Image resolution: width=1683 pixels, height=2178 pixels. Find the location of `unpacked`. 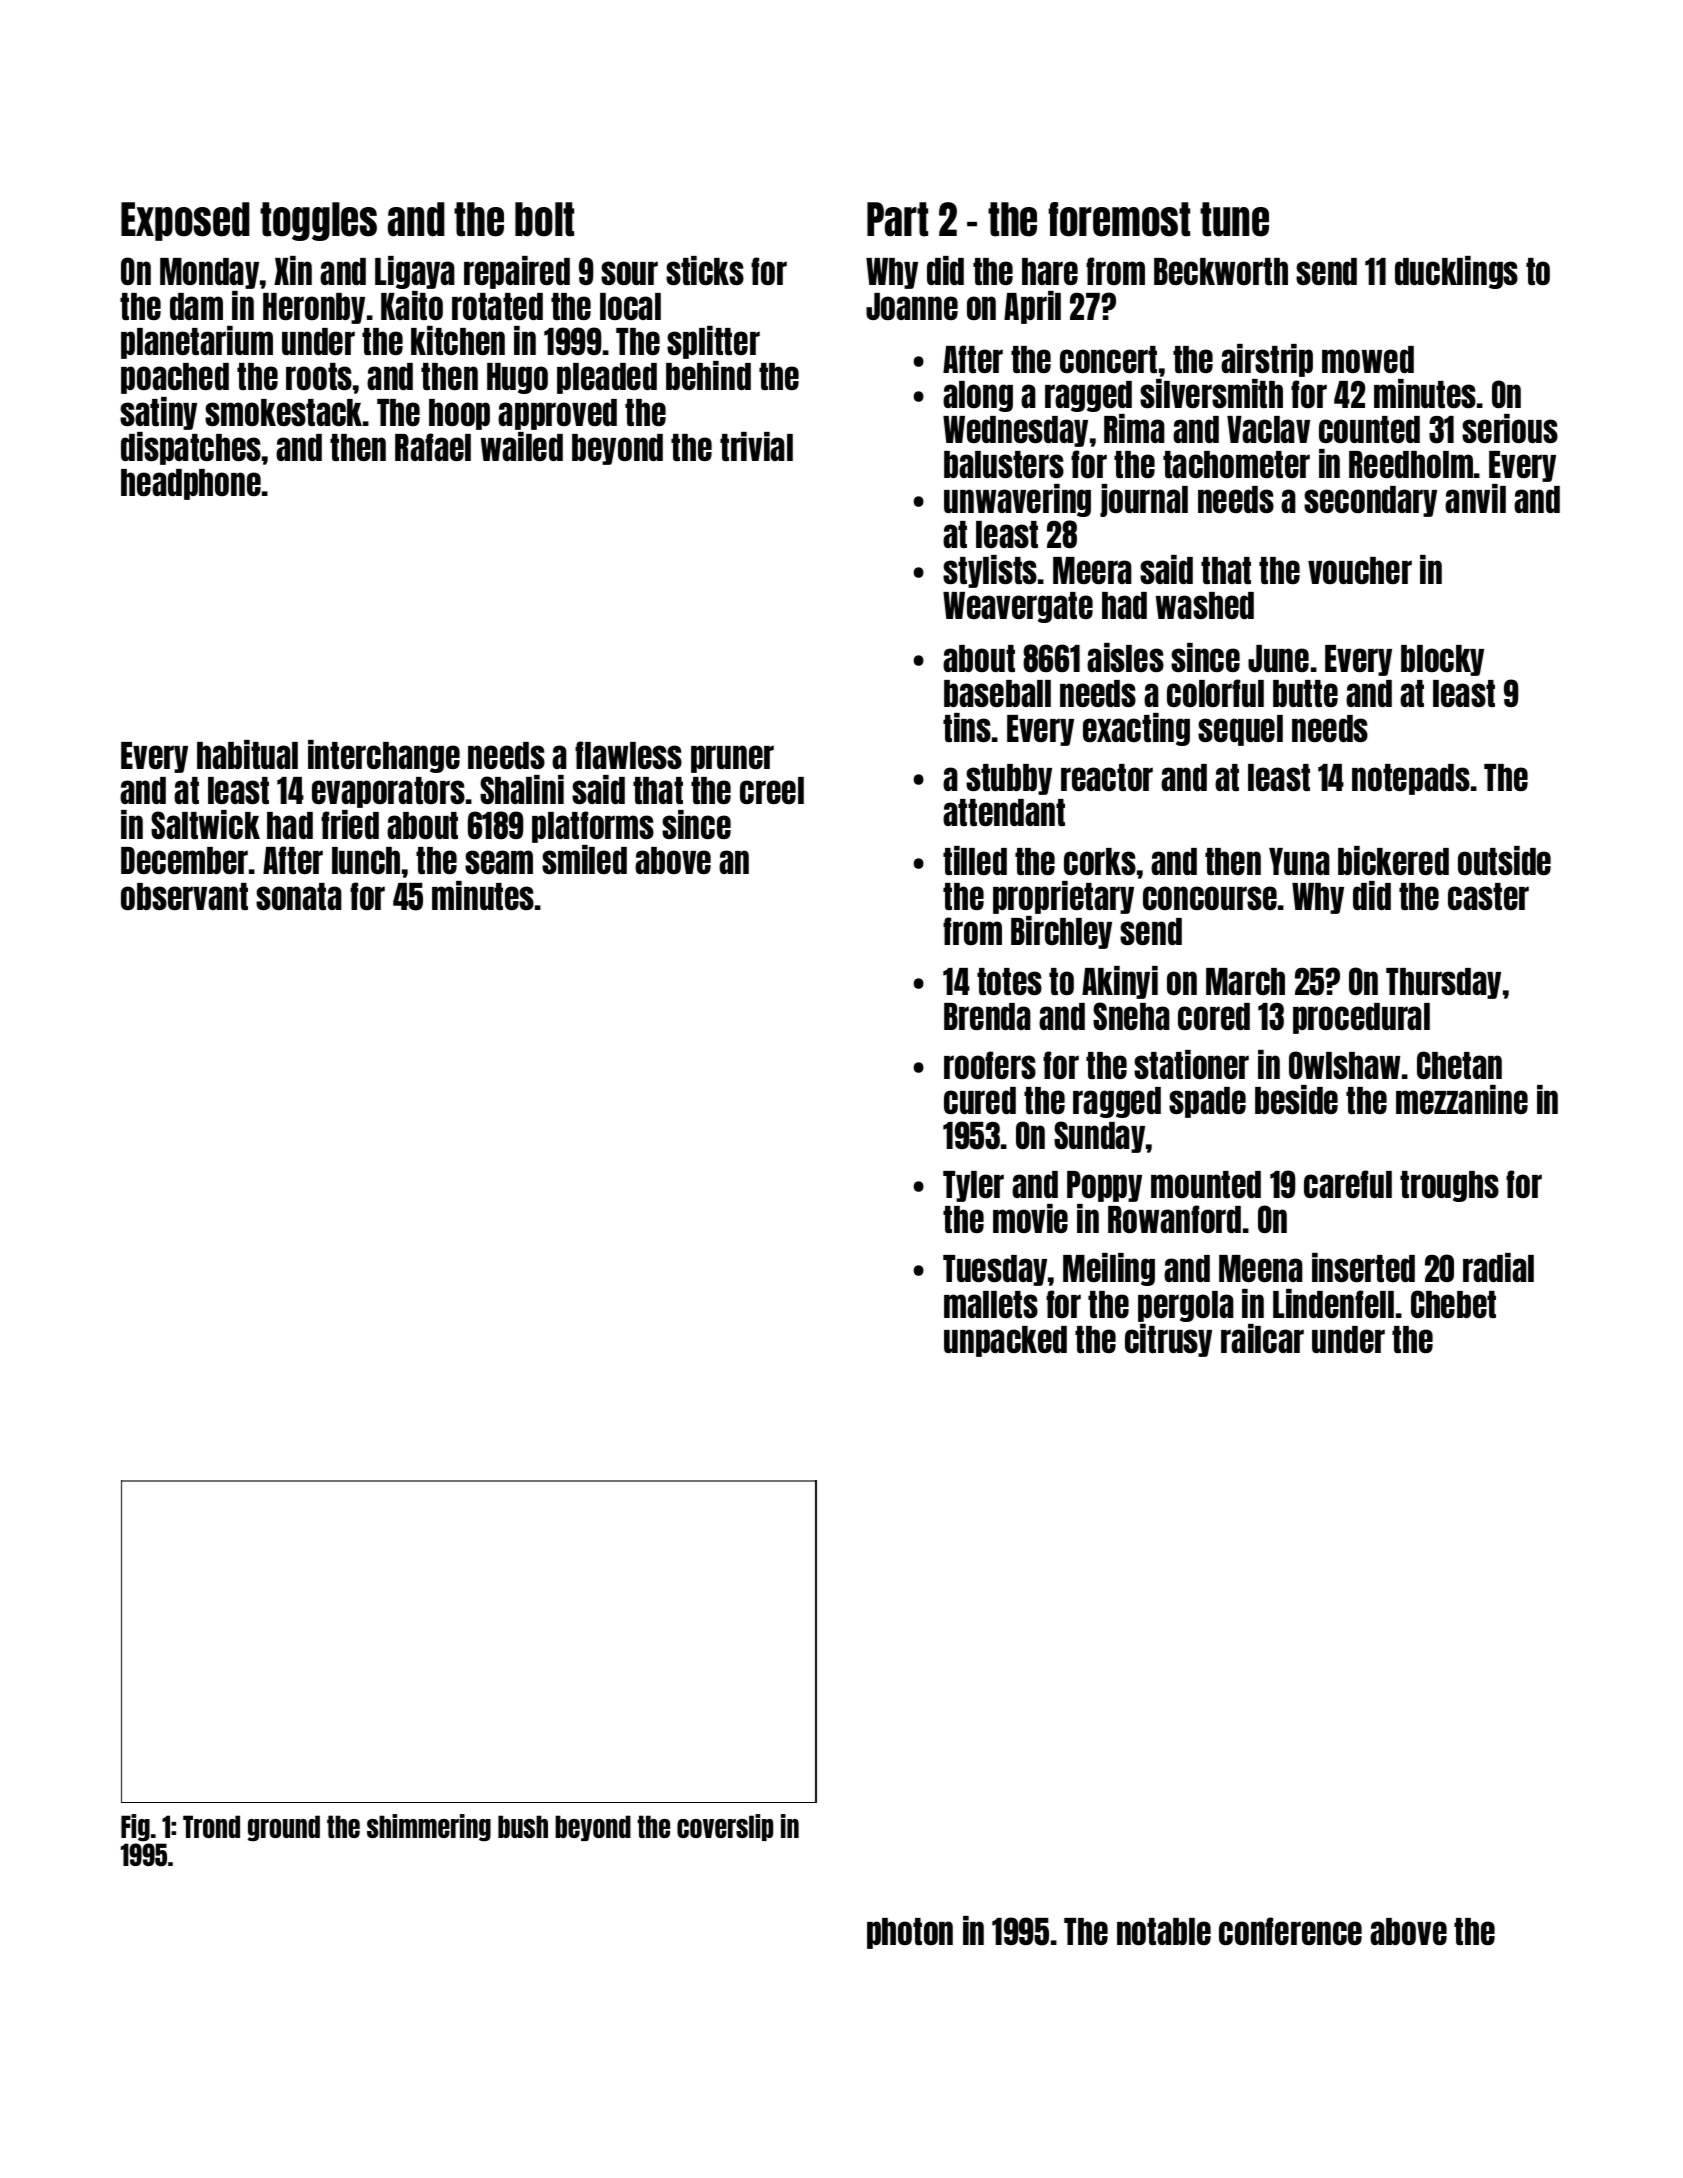

unpacked is located at coordinates (1005, 1341).
